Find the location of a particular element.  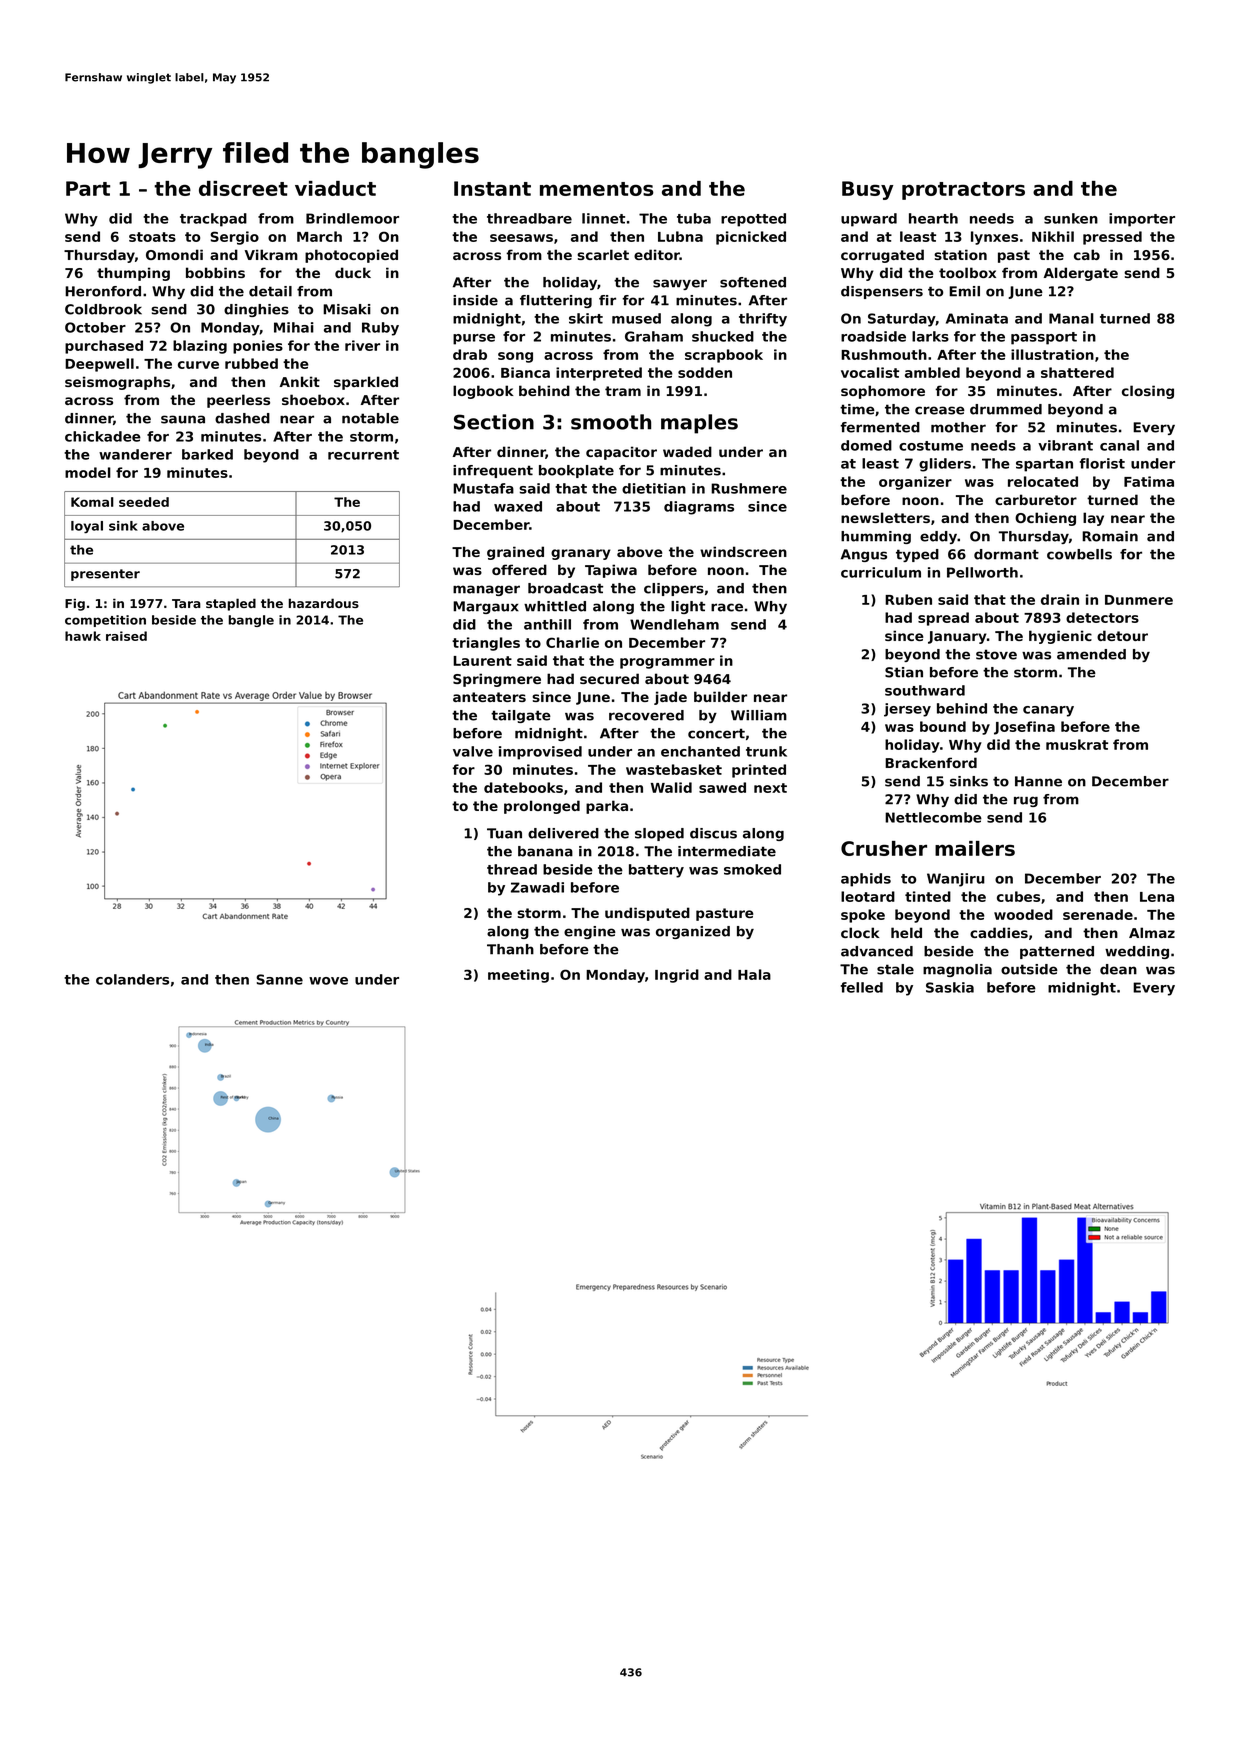

sunken is located at coordinates (1071, 218).
